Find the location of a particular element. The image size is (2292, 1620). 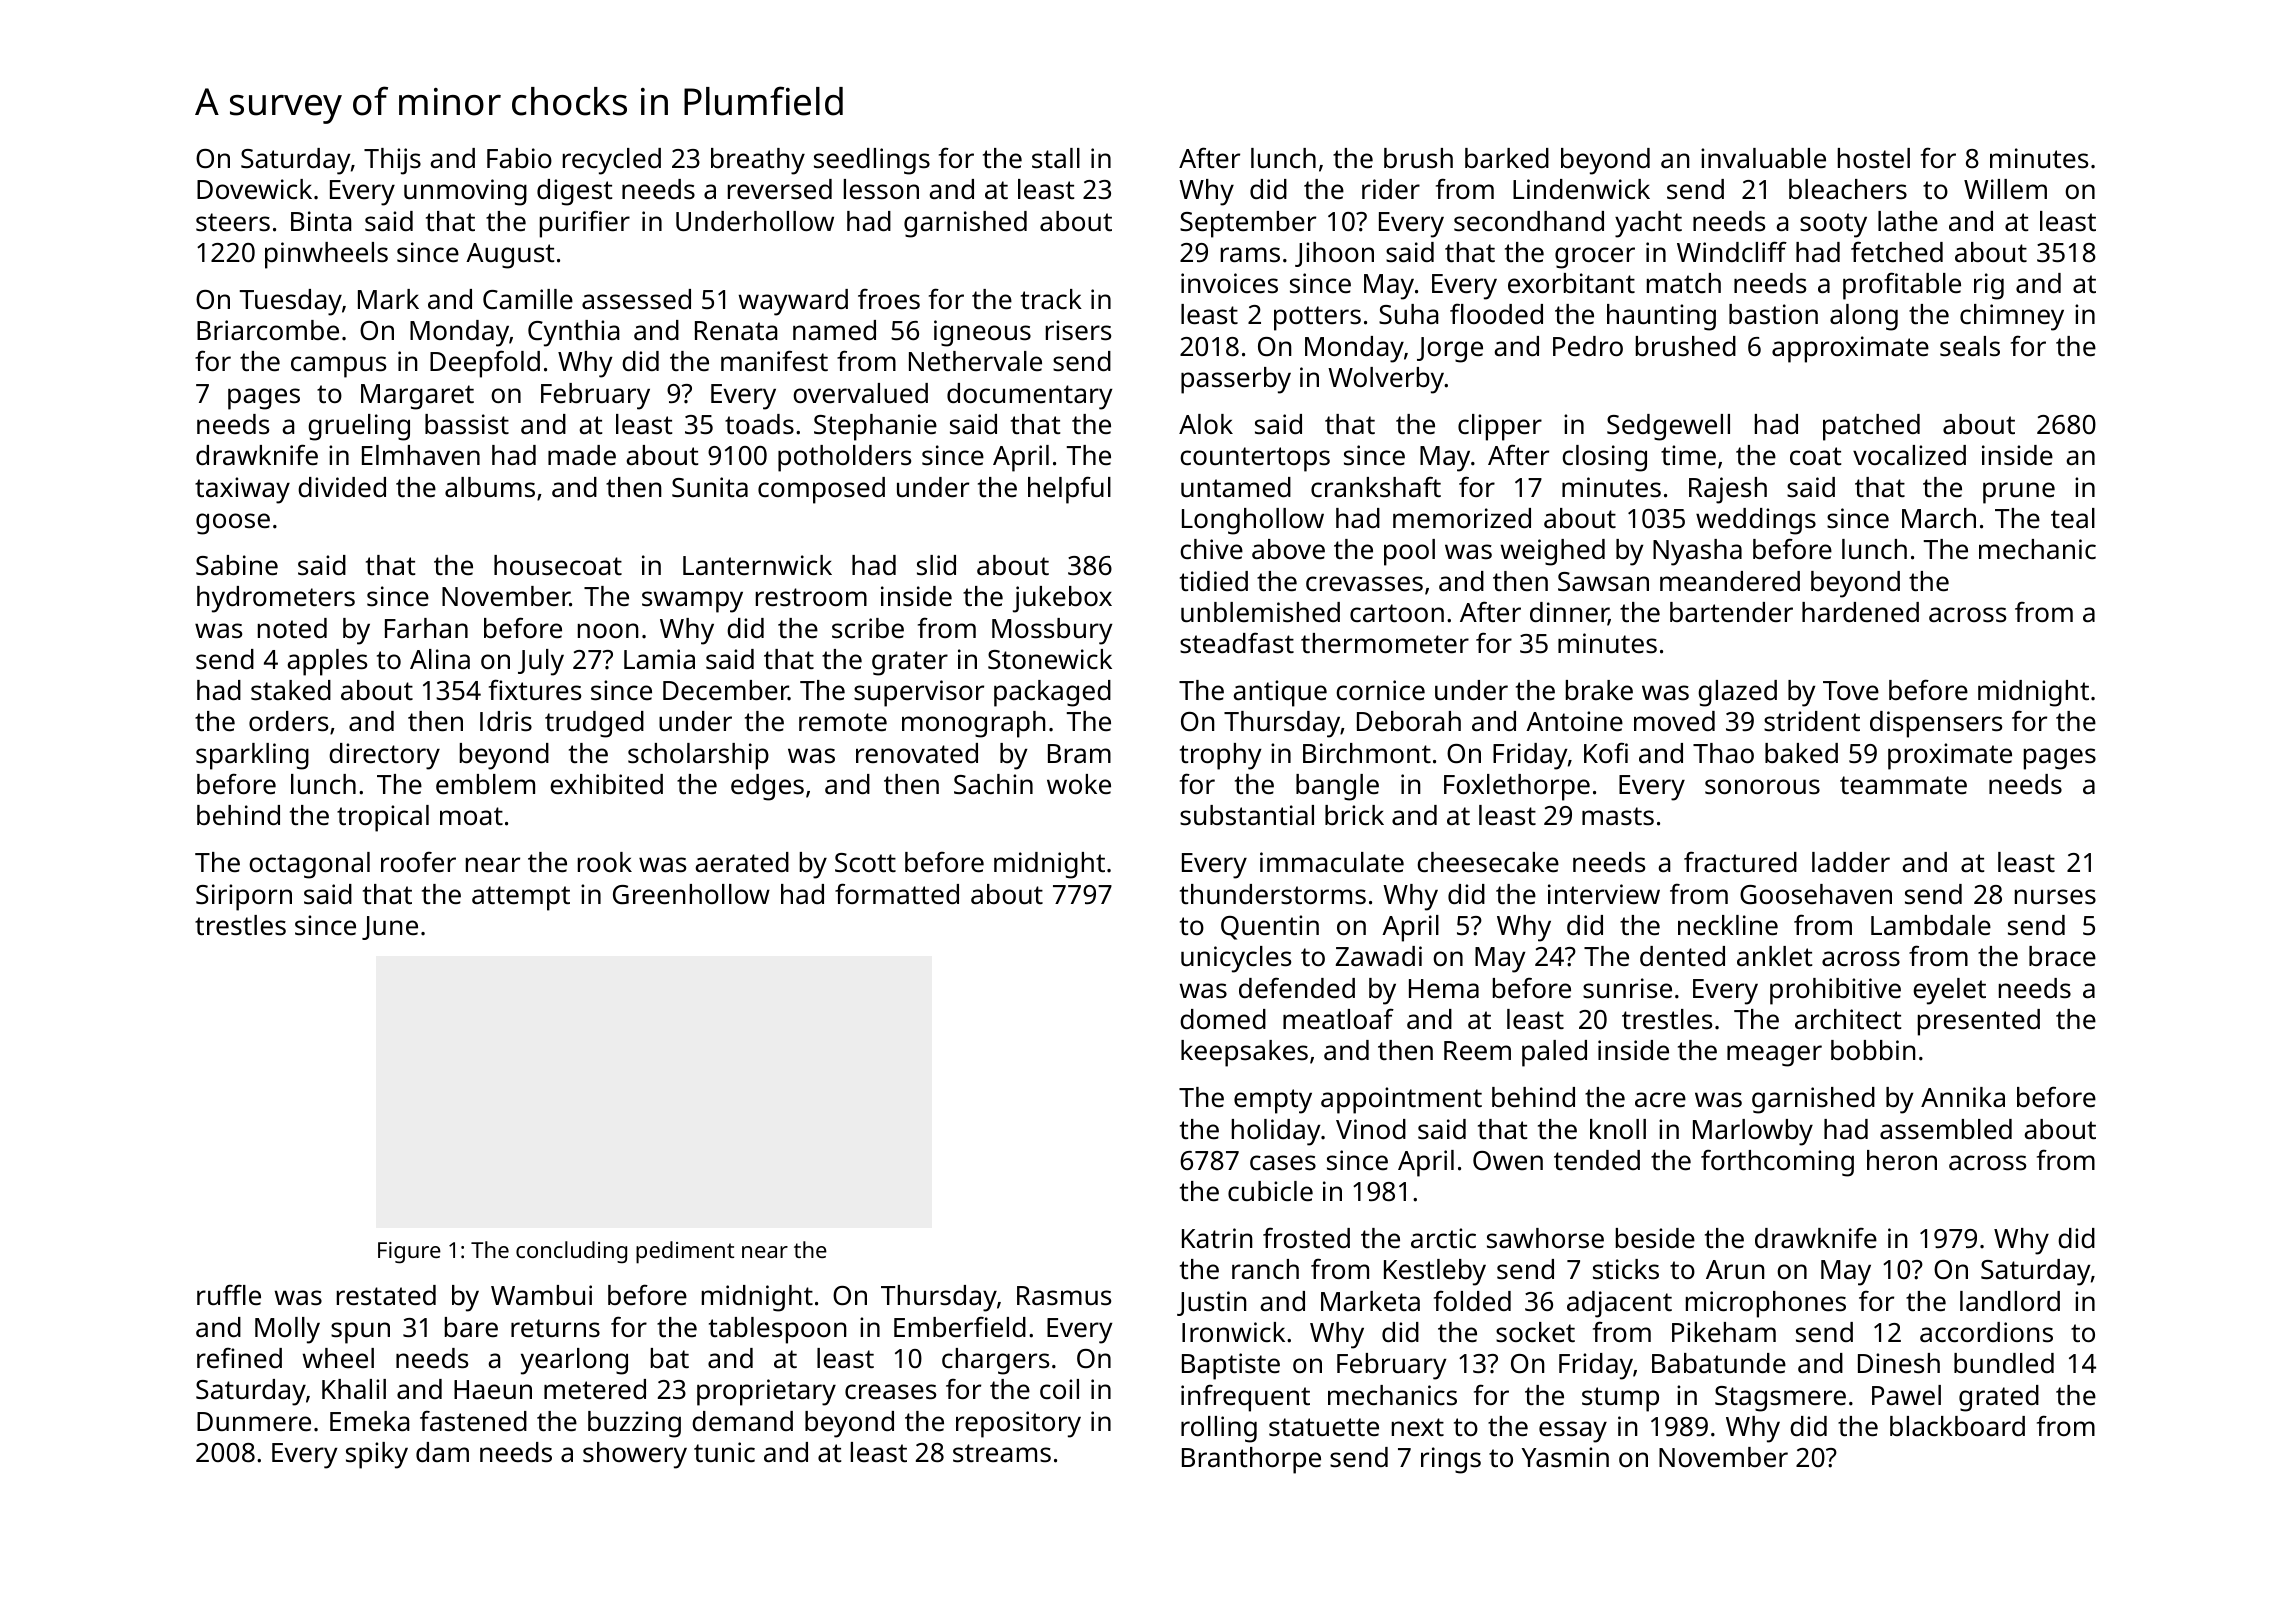

Renata is located at coordinates (736, 330).
